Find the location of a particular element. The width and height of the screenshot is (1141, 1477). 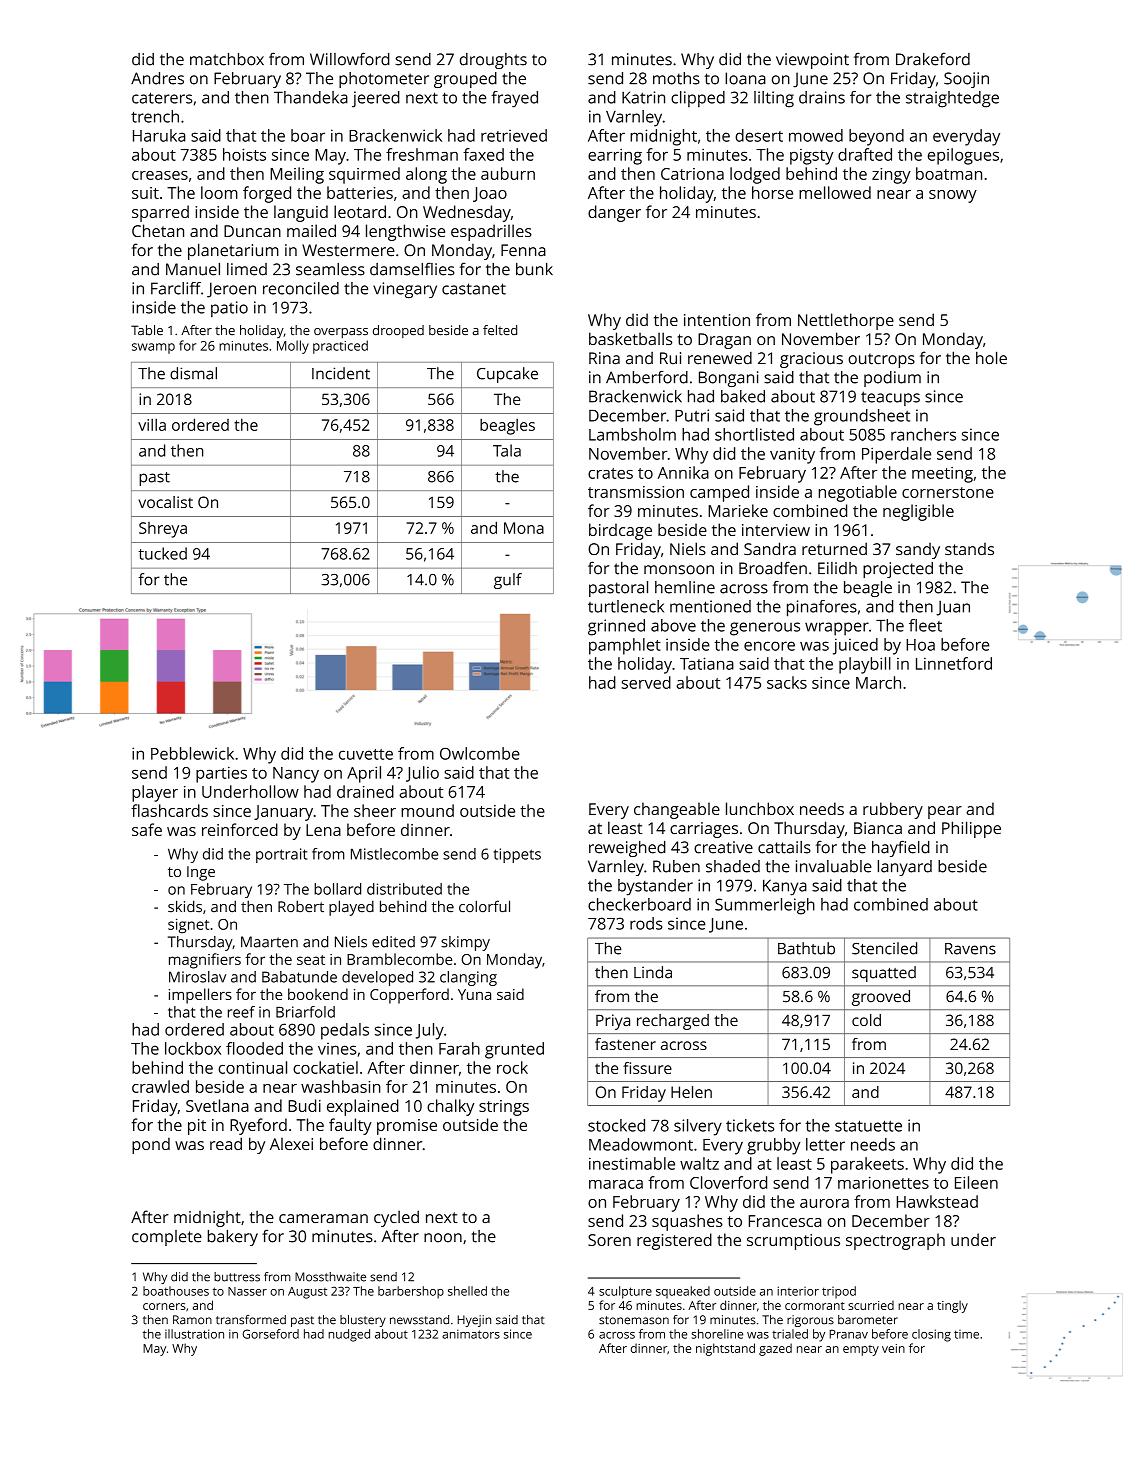

shaded is located at coordinates (733, 866).
